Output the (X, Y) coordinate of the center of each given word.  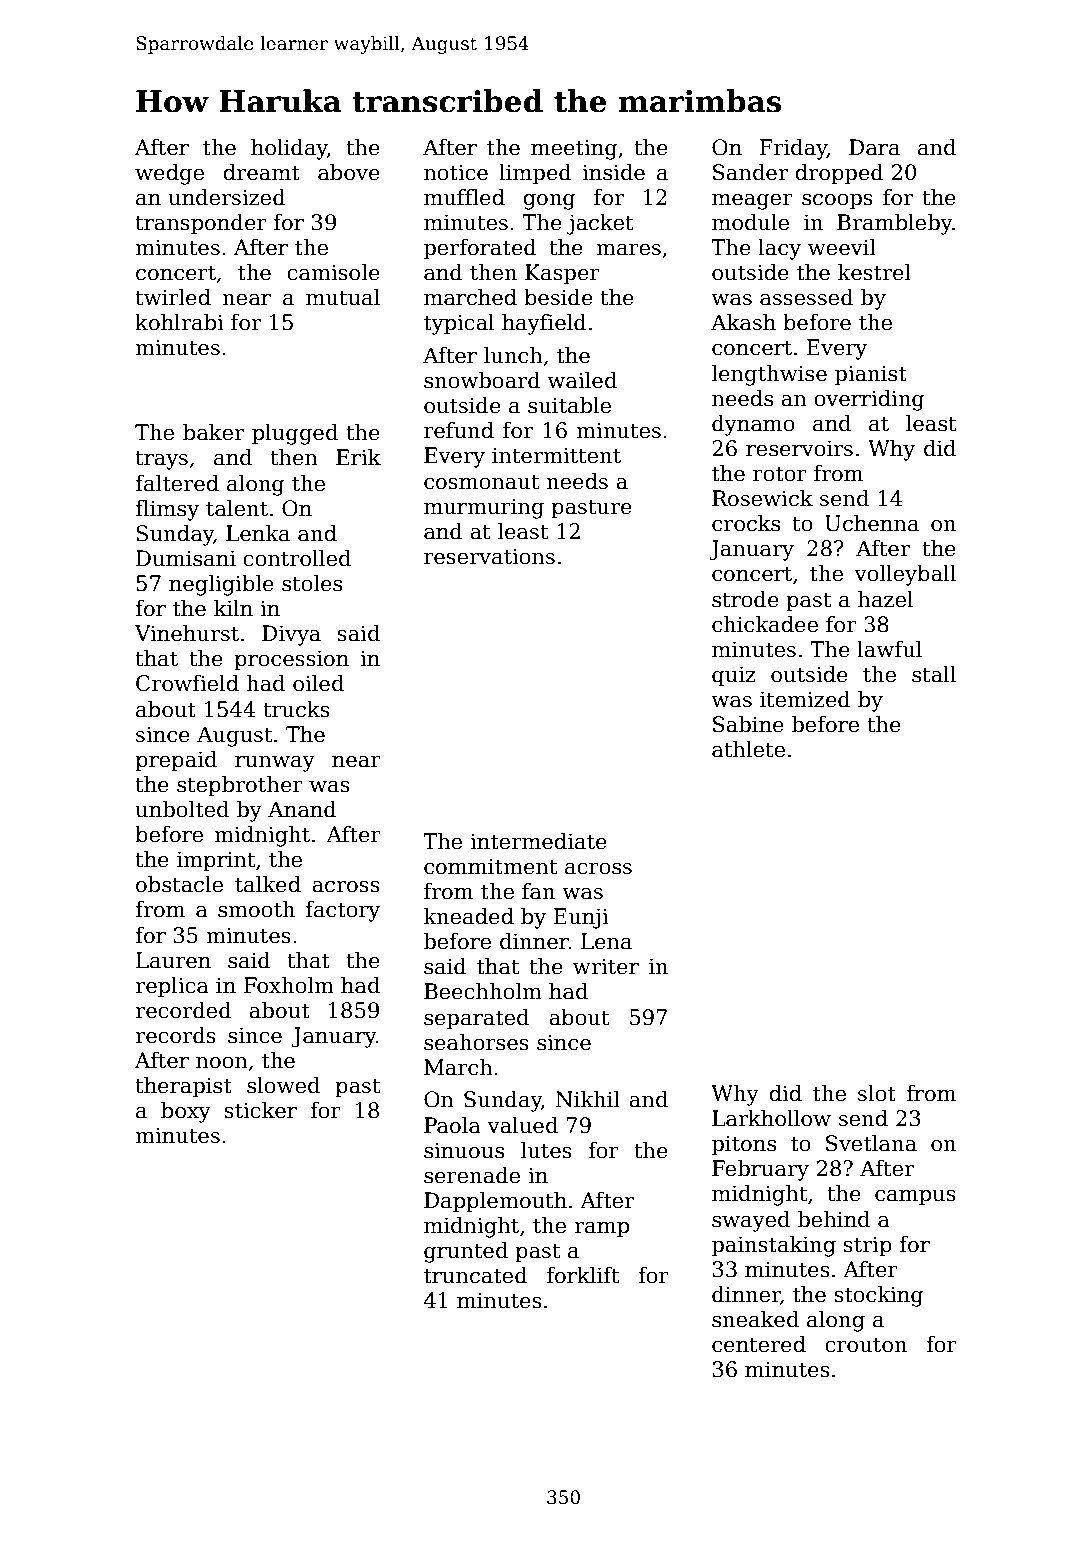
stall (934, 674)
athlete (748, 749)
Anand (302, 809)
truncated (476, 1275)
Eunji (581, 918)
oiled (318, 683)
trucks (296, 709)
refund (459, 430)
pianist (871, 375)
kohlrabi (179, 322)
